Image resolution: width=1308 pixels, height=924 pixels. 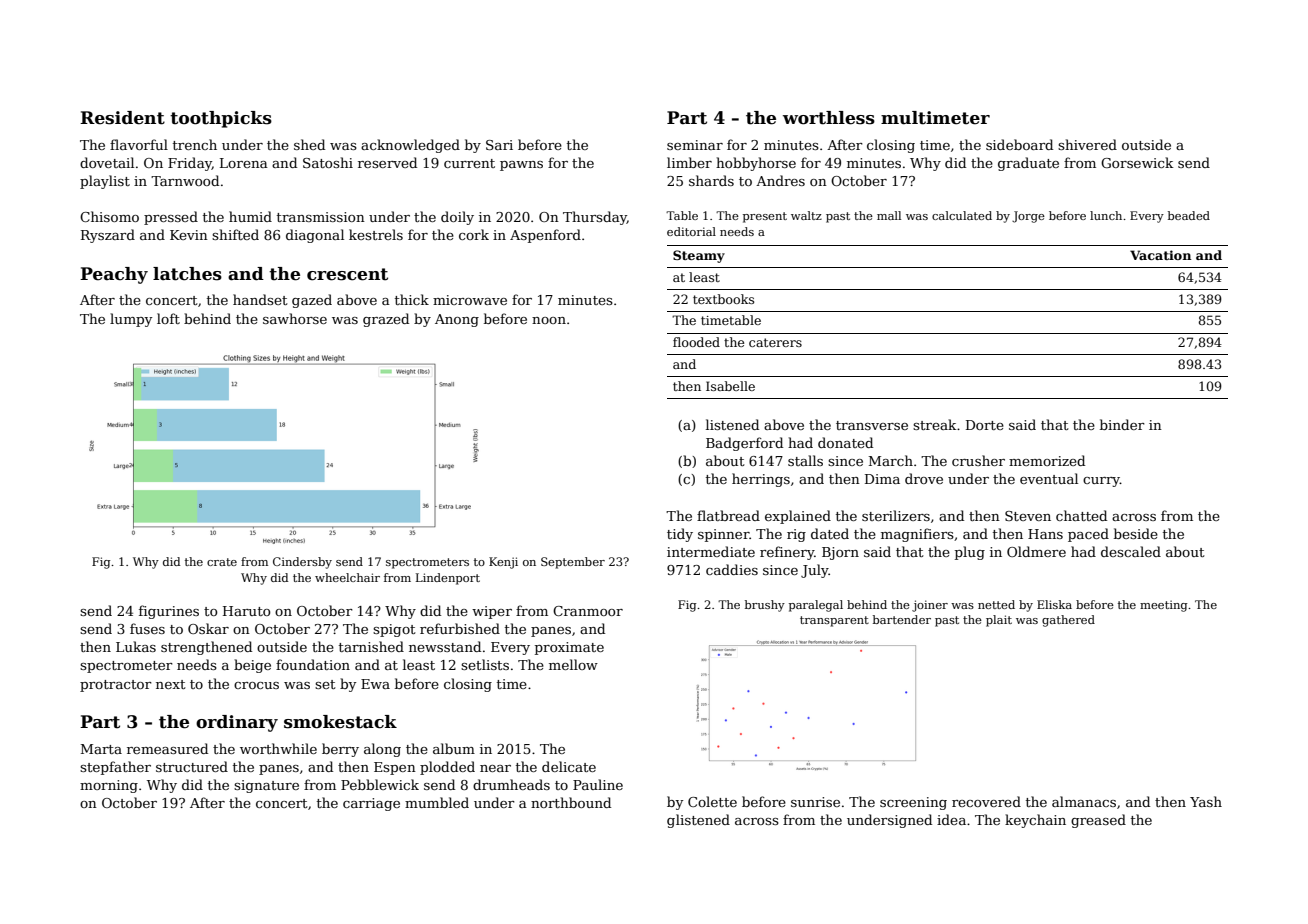 What do you see at coordinates (549, 320) in the screenshot?
I see `noon` at bounding box center [549, 320].
